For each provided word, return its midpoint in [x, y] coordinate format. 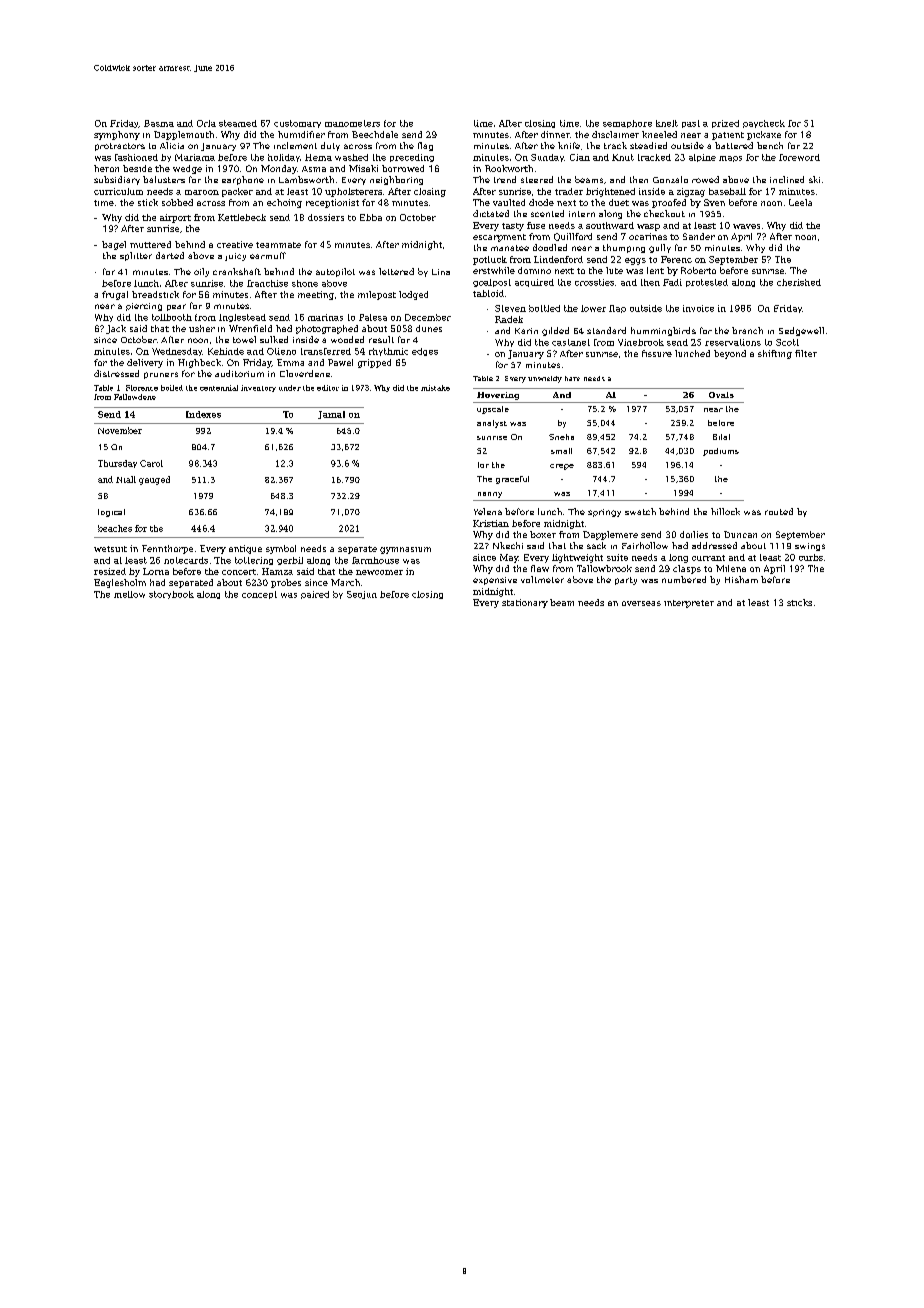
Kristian [491, 523]
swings [810, 547]
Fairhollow [645, 545]
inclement [295, 145]
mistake [435, 388]
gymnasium [405, 550]
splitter [136, 256]
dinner [555, 134]
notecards [186, 560]
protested [707, 283]
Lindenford [558, 259]
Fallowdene [135, 397]
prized [725, 124]
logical [111, 513]
